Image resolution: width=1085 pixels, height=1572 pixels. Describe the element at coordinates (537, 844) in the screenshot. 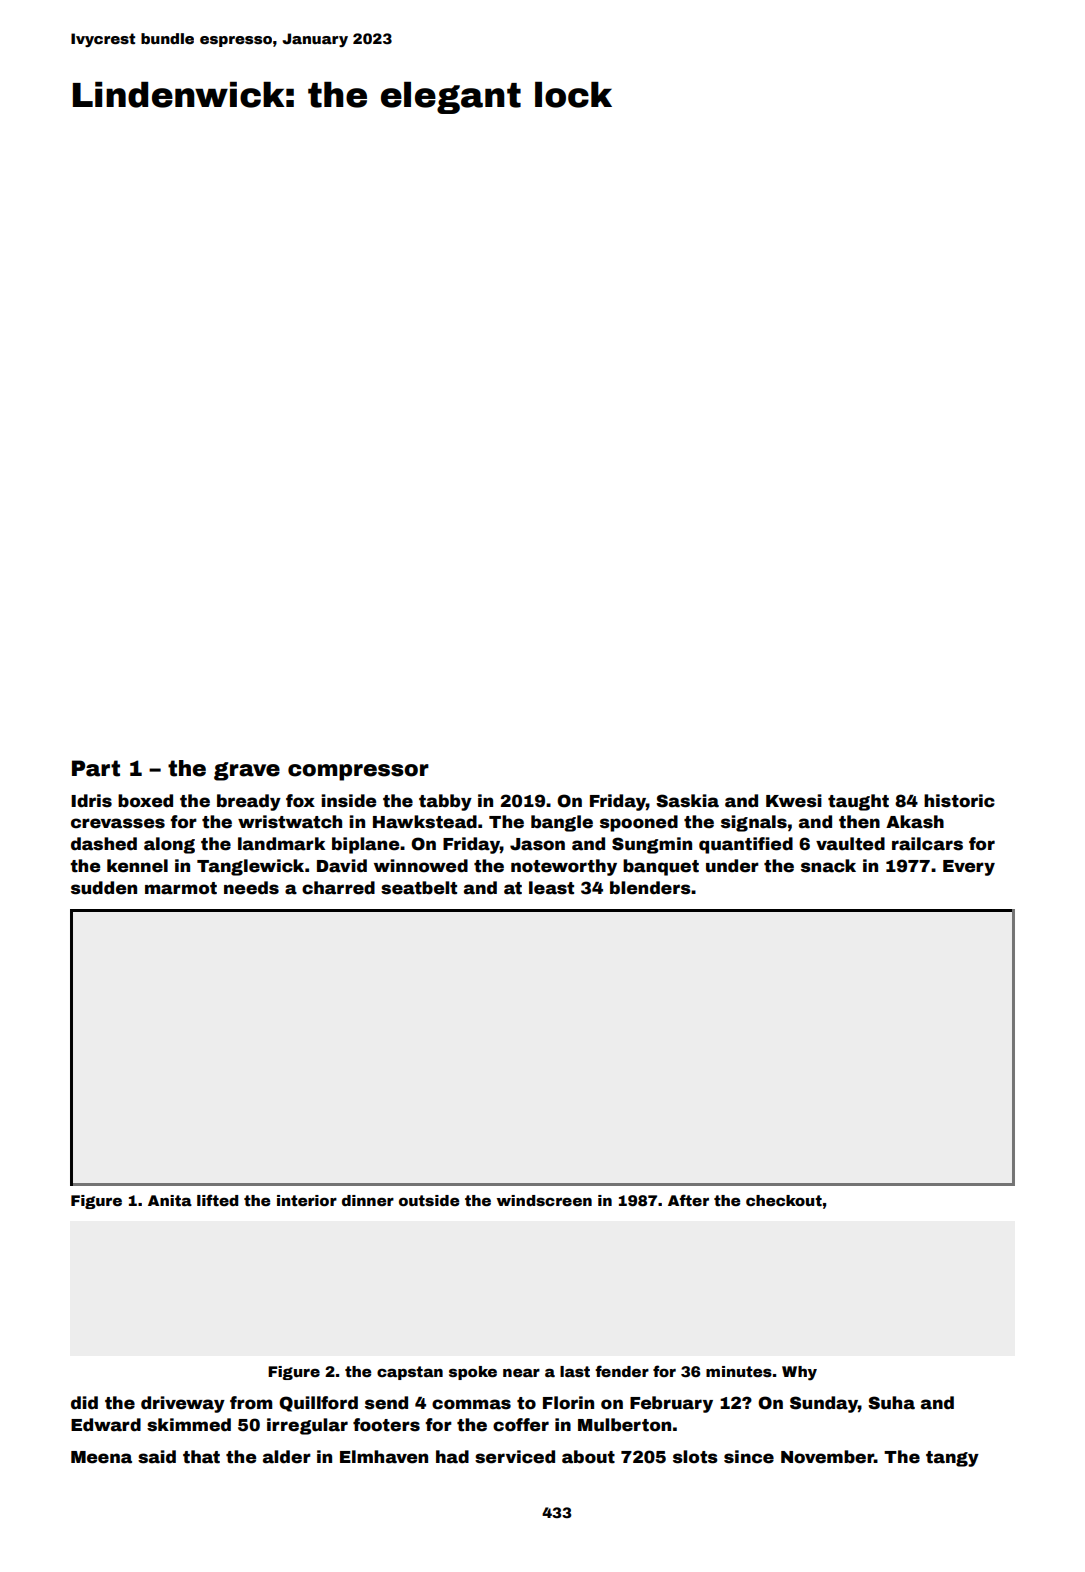

I see `Jason` at that location.
